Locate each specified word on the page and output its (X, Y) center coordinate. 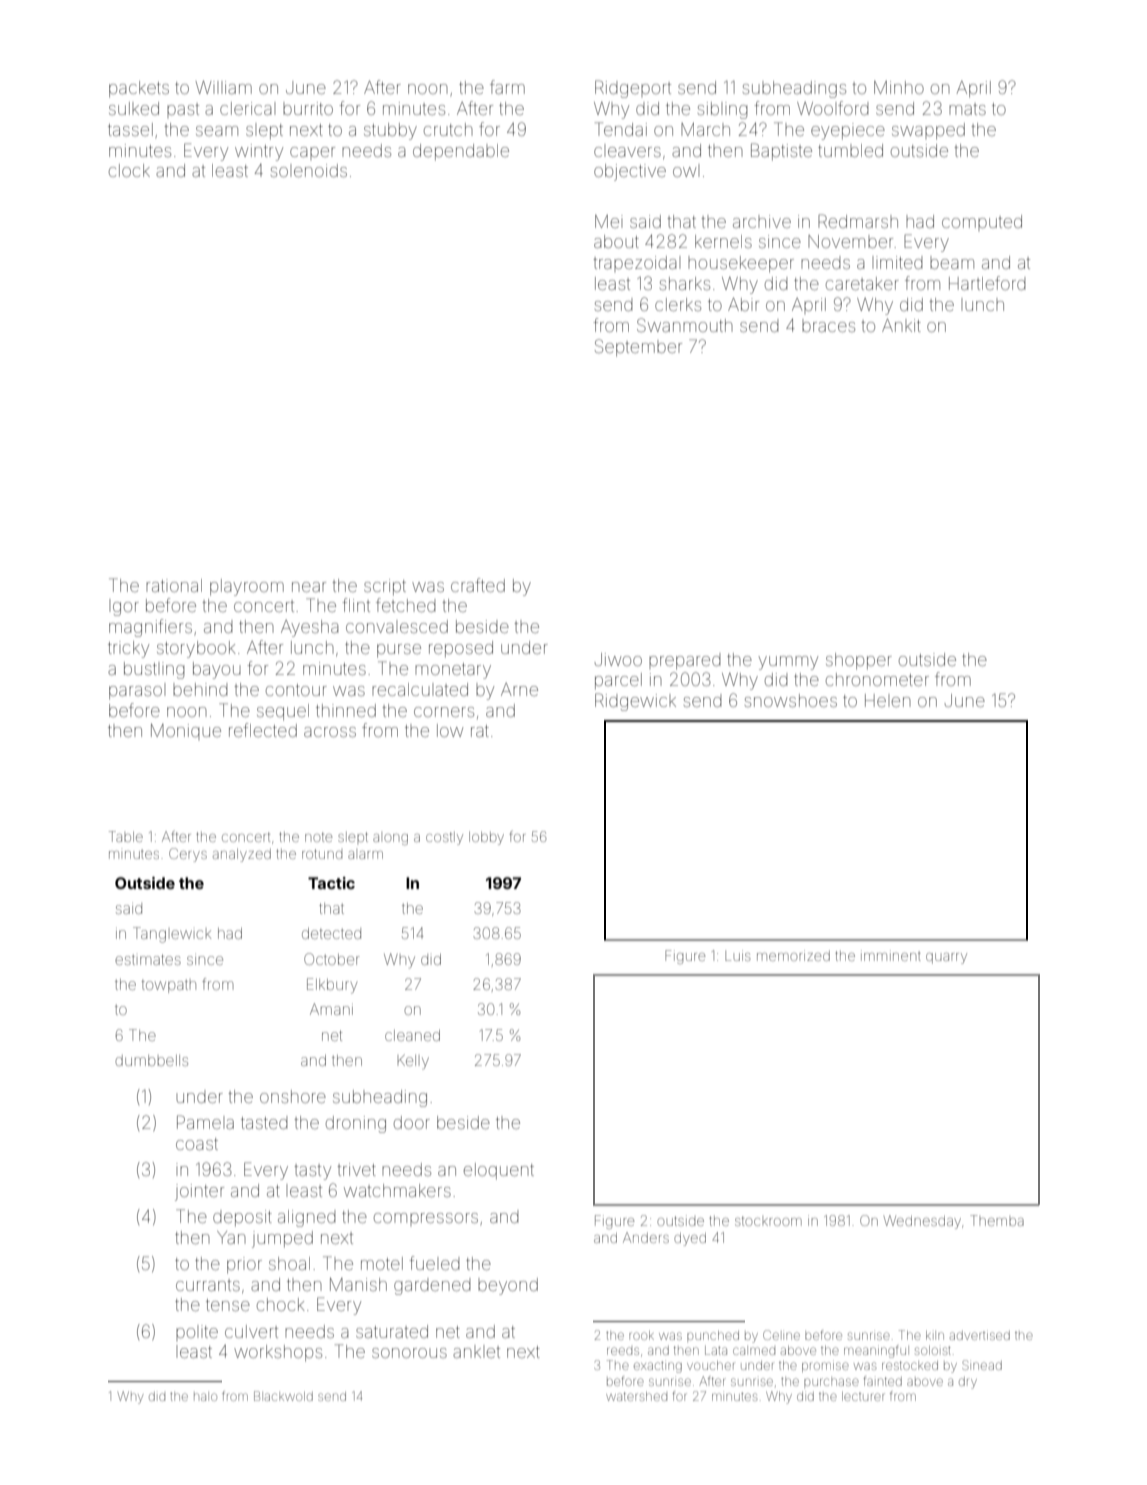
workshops (278, 1353)
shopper (859, 661)
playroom (247, 587)
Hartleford (987, 283)
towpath (169, 986)
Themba (997, 1220)
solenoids (309, 170)
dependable (461, 152)
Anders (646, 1237)
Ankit (901, 325)
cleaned (412, 1035)
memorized (793, 955)
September (638, 348)
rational (174, 585)
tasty (312, 1172)
